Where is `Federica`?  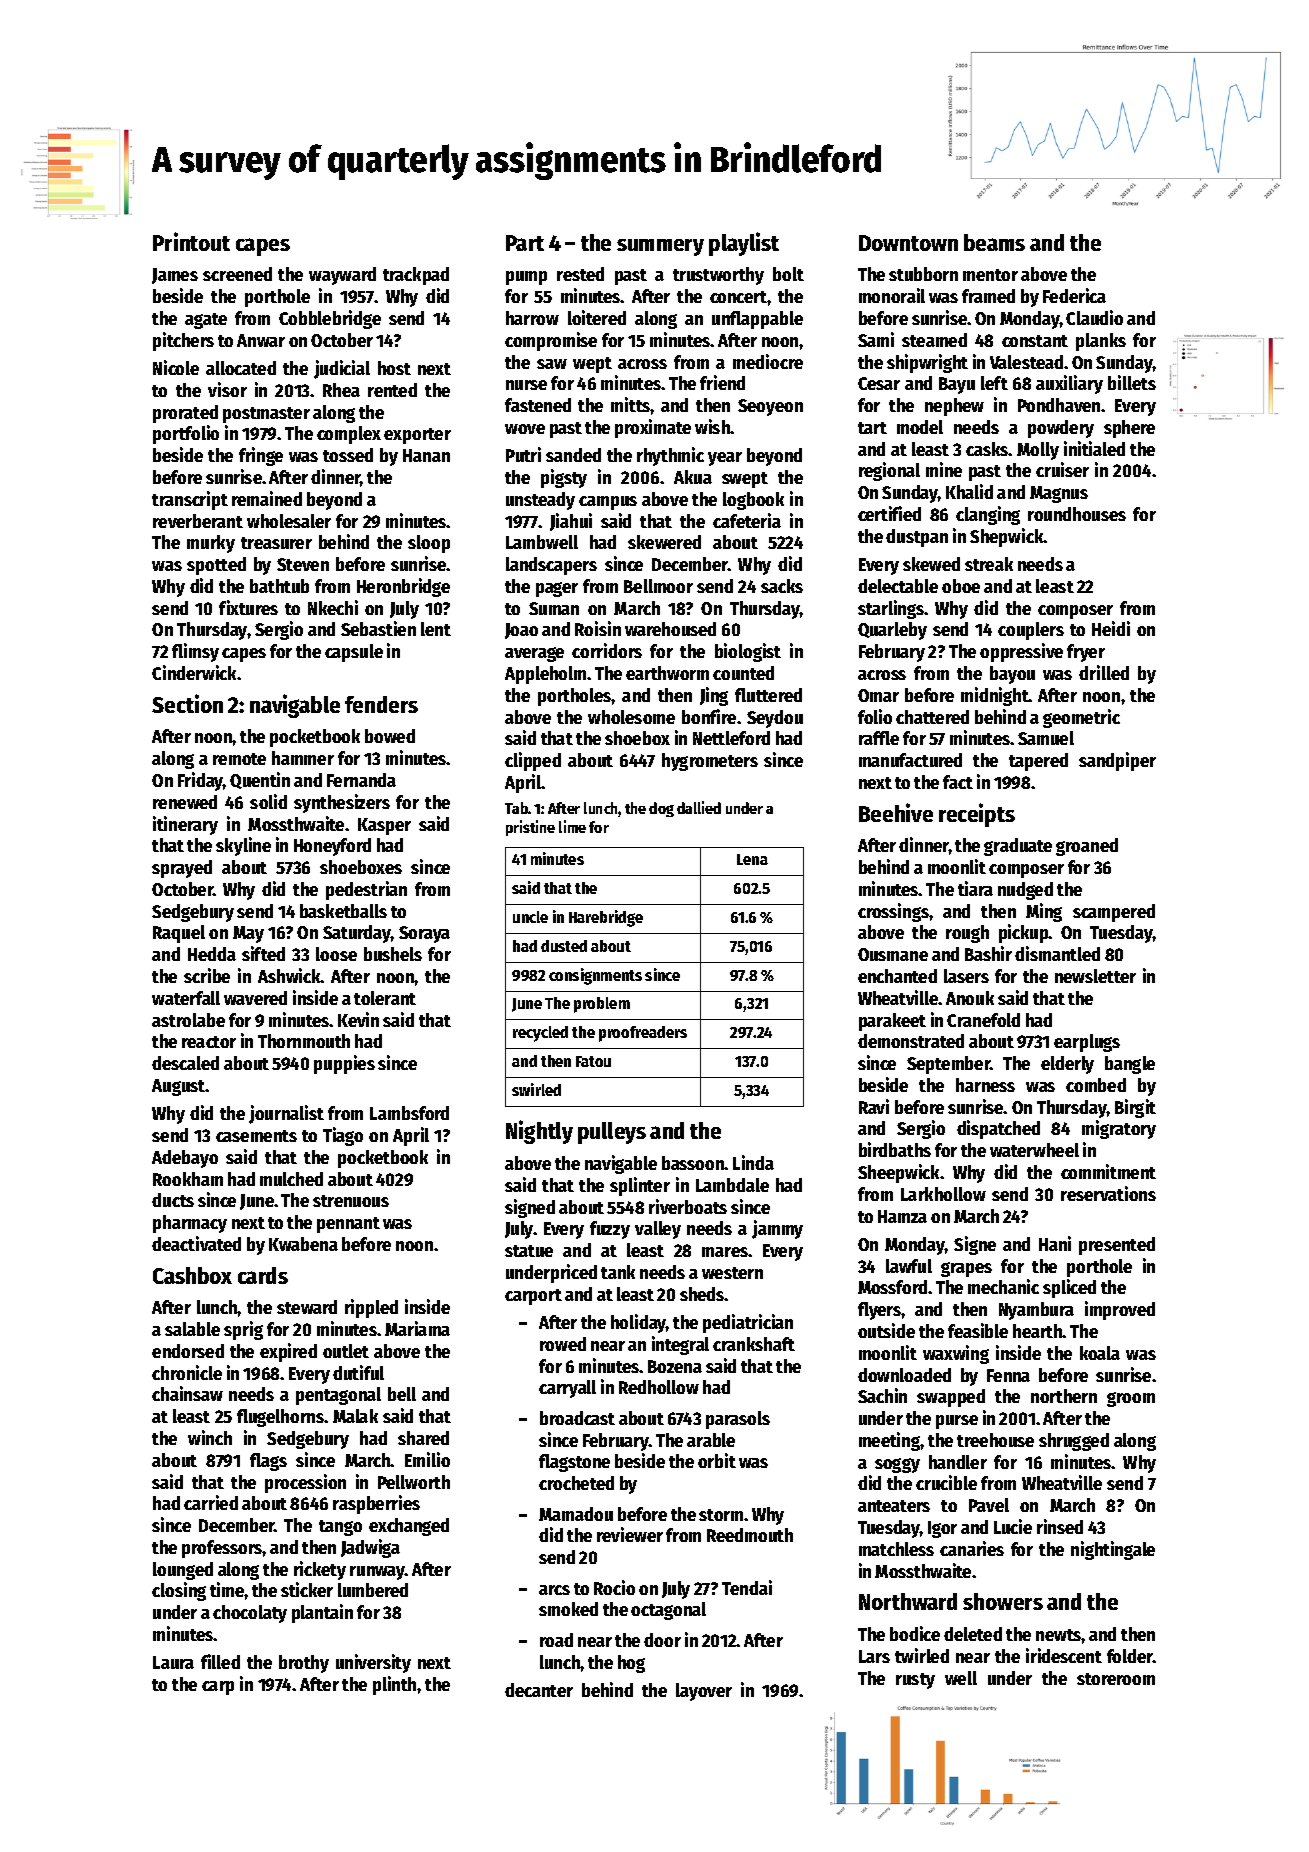 Federica is located at coordinates (1074, 295).
